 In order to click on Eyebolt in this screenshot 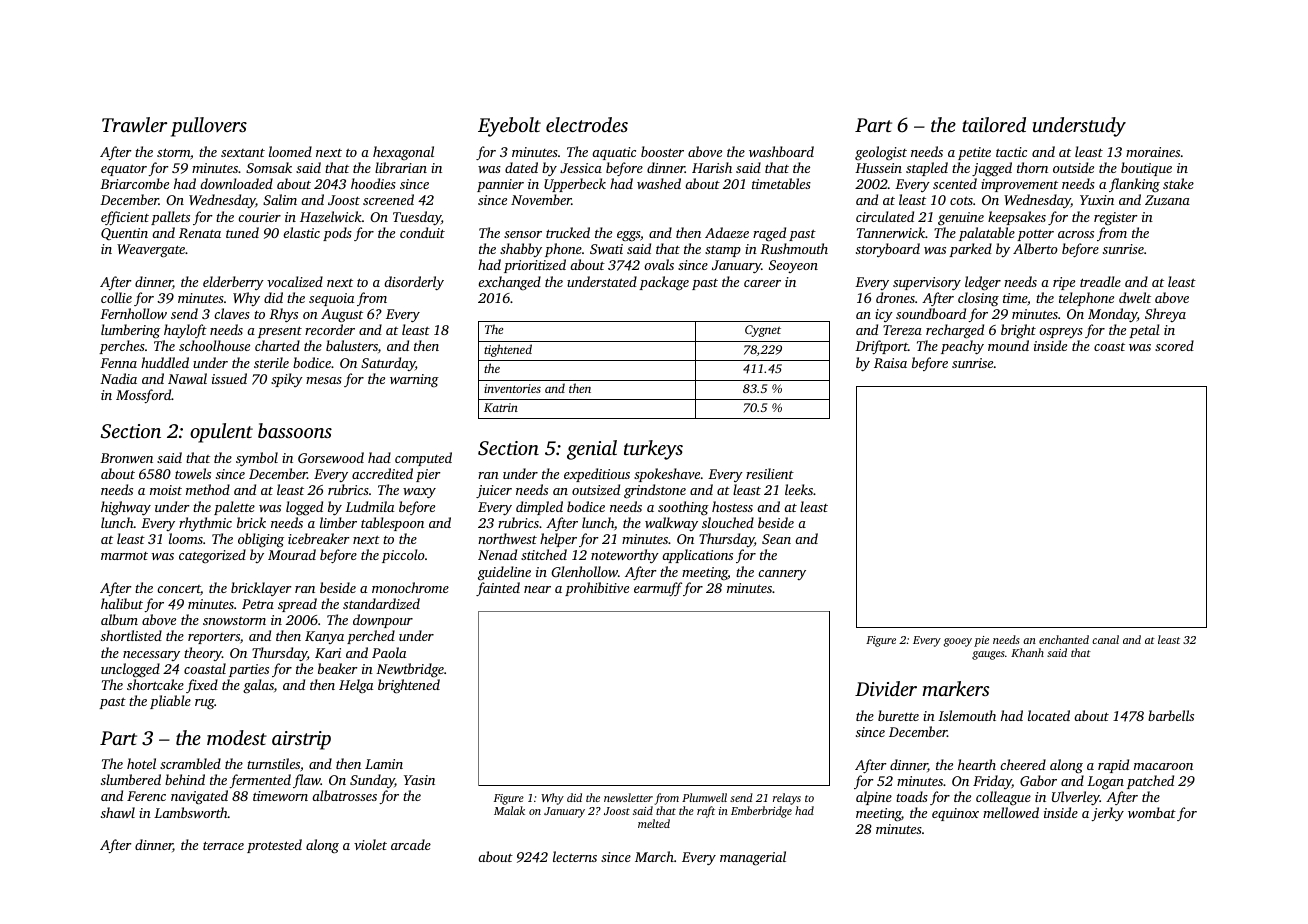, I will do `click(509, 127)`.
